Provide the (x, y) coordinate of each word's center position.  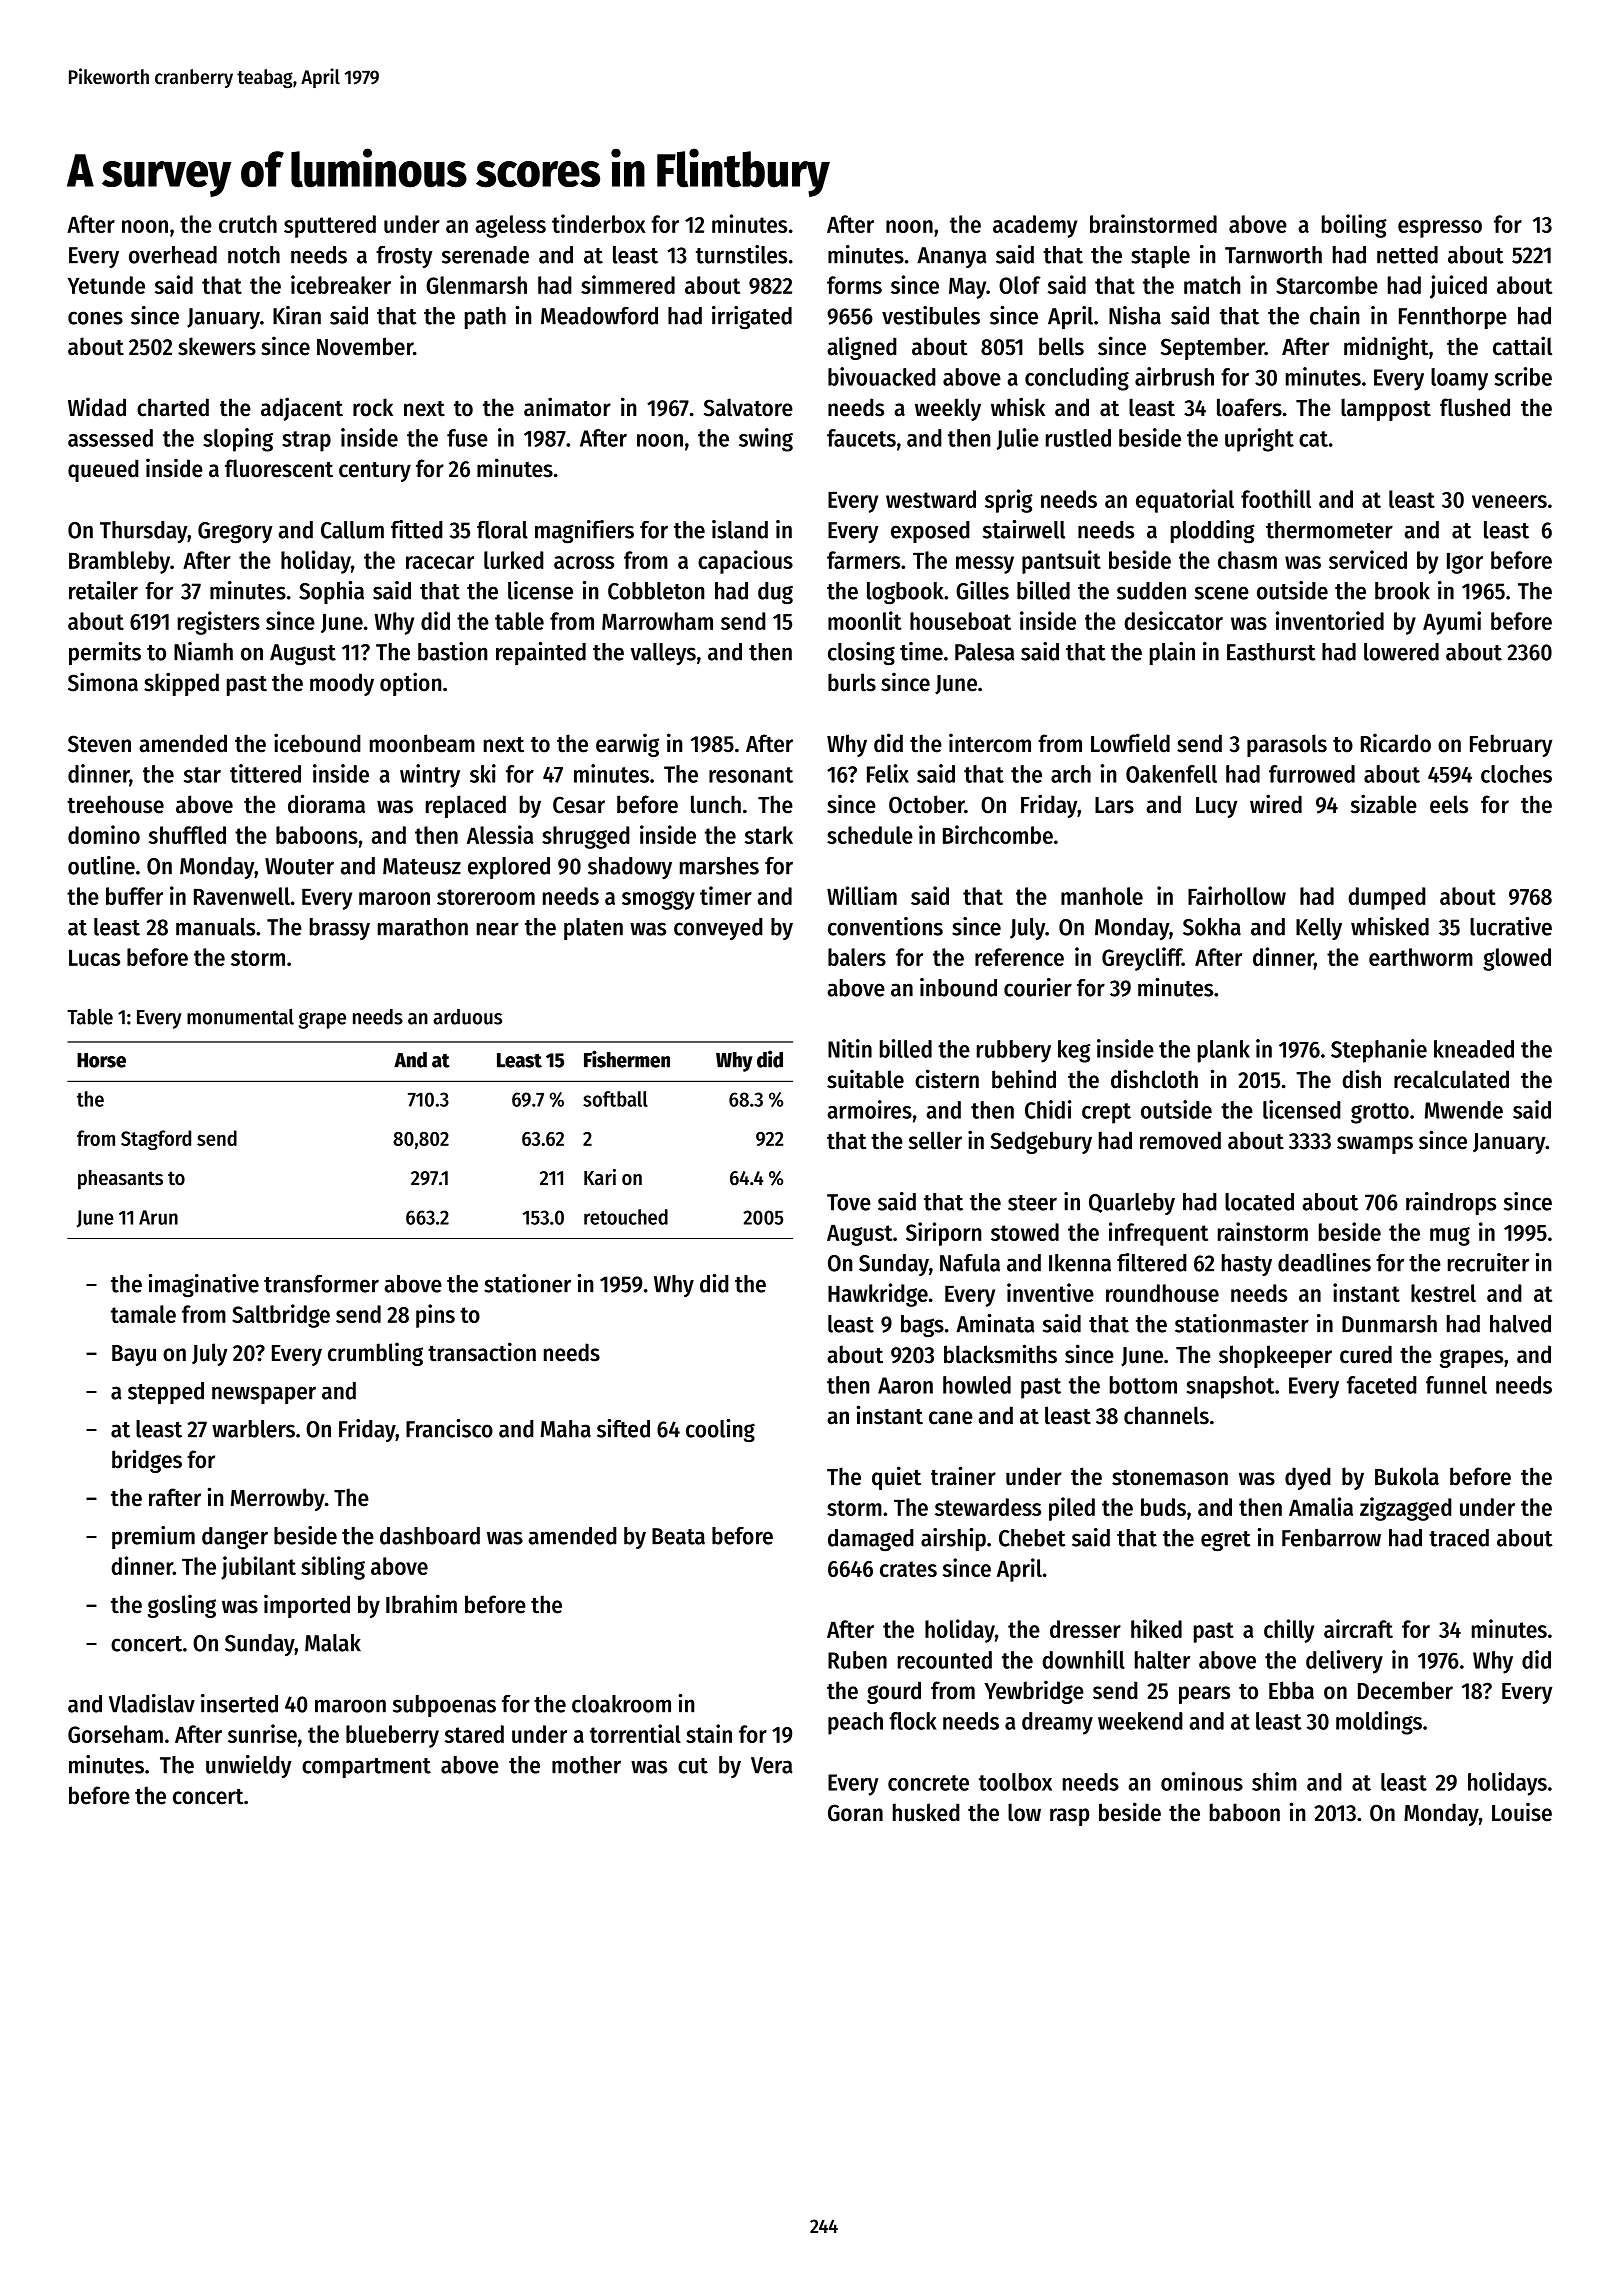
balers (857, 957)
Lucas (94, 958)
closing (861, 654)
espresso (1440, 229)
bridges (147, 1461)
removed (1180, 1140)
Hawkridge (878, 1295)
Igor (1465, 563)
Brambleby (119, 562)
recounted (945, 1660)
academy (1035, 226)
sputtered (330, 226)
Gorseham (115, 1734)
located (1259, 1202)
